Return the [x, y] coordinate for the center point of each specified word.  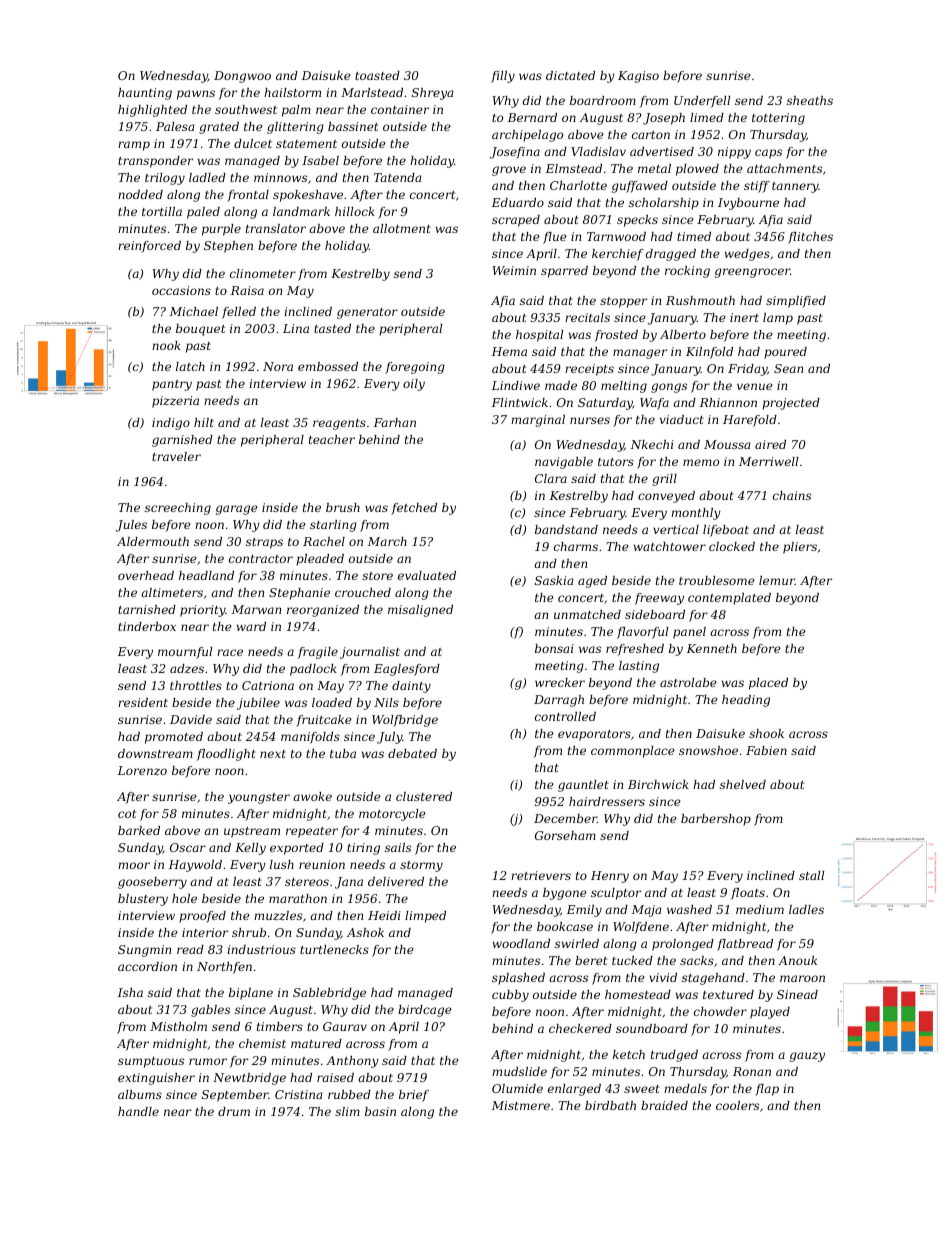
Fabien [766, 750]
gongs [669, 388]
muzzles [278, 915]
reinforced [149, 247]
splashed [518, 979]
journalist [370, 653]
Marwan [256, 609]
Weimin [514, 270]
